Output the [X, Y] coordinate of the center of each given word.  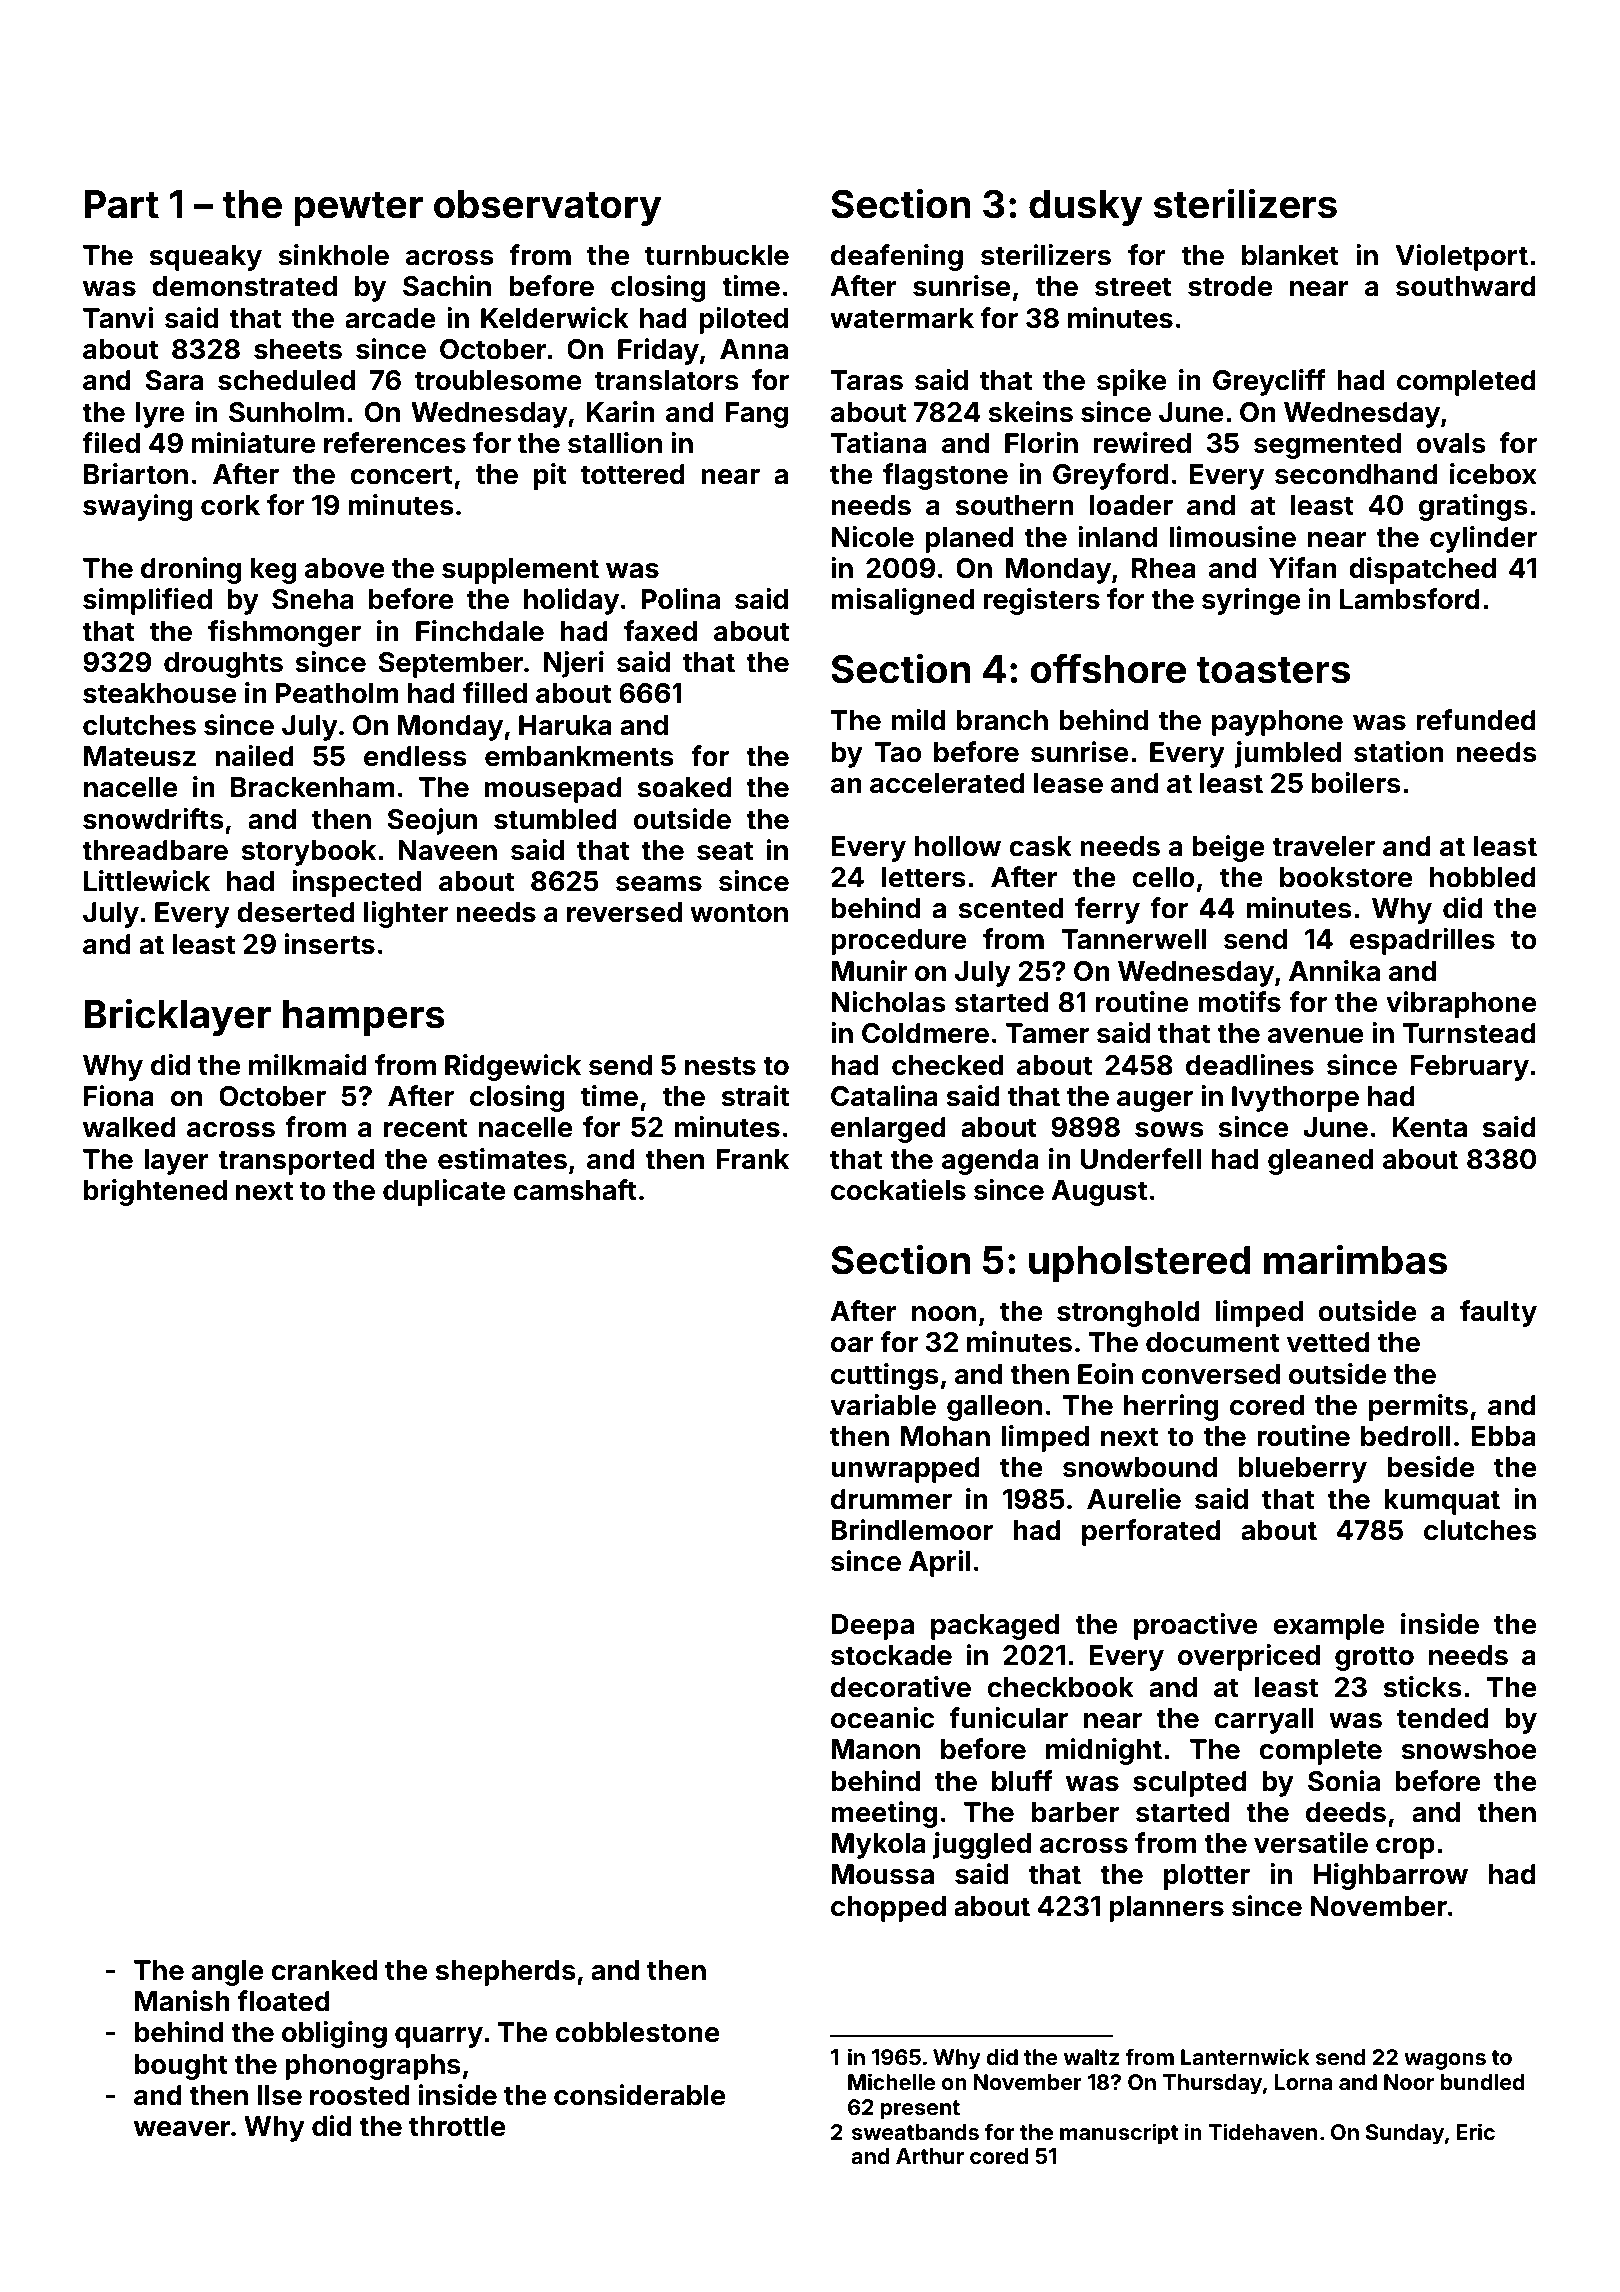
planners [1166, 1909]
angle [228, 1973]
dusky [1086, 208]
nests [720, 1066]
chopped [888, 1909]
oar [852, 1345]
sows [1169, 1130]
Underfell [1141, 1159]
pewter [358, 209]
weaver [182, 2129]
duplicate [444, 1192]
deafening [897, 257]
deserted [296, 912]
